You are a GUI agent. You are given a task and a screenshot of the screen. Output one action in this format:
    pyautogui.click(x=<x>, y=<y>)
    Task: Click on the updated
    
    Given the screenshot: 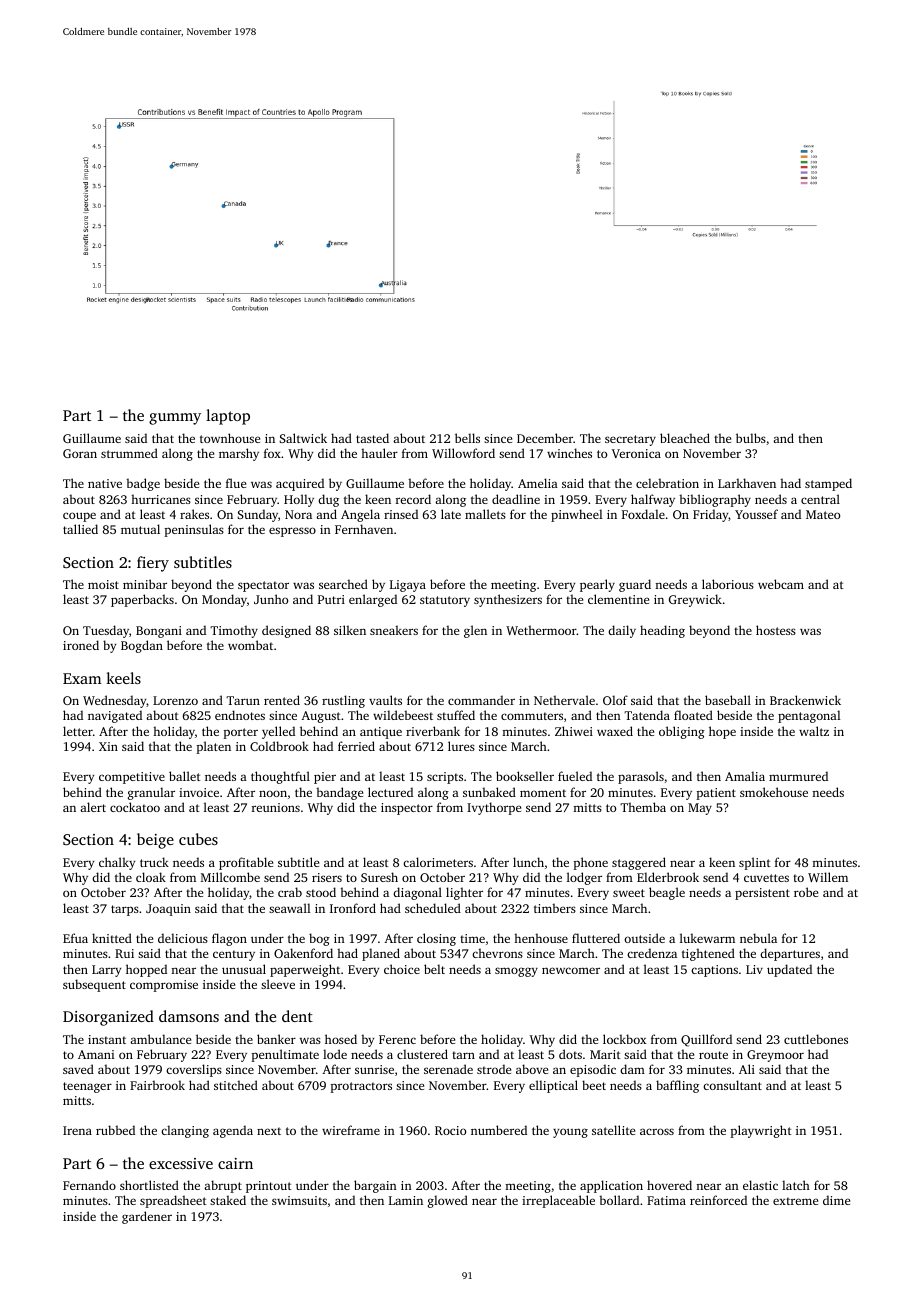 What is the action you would take?
    pyautogui.click(x=789, y=970)
